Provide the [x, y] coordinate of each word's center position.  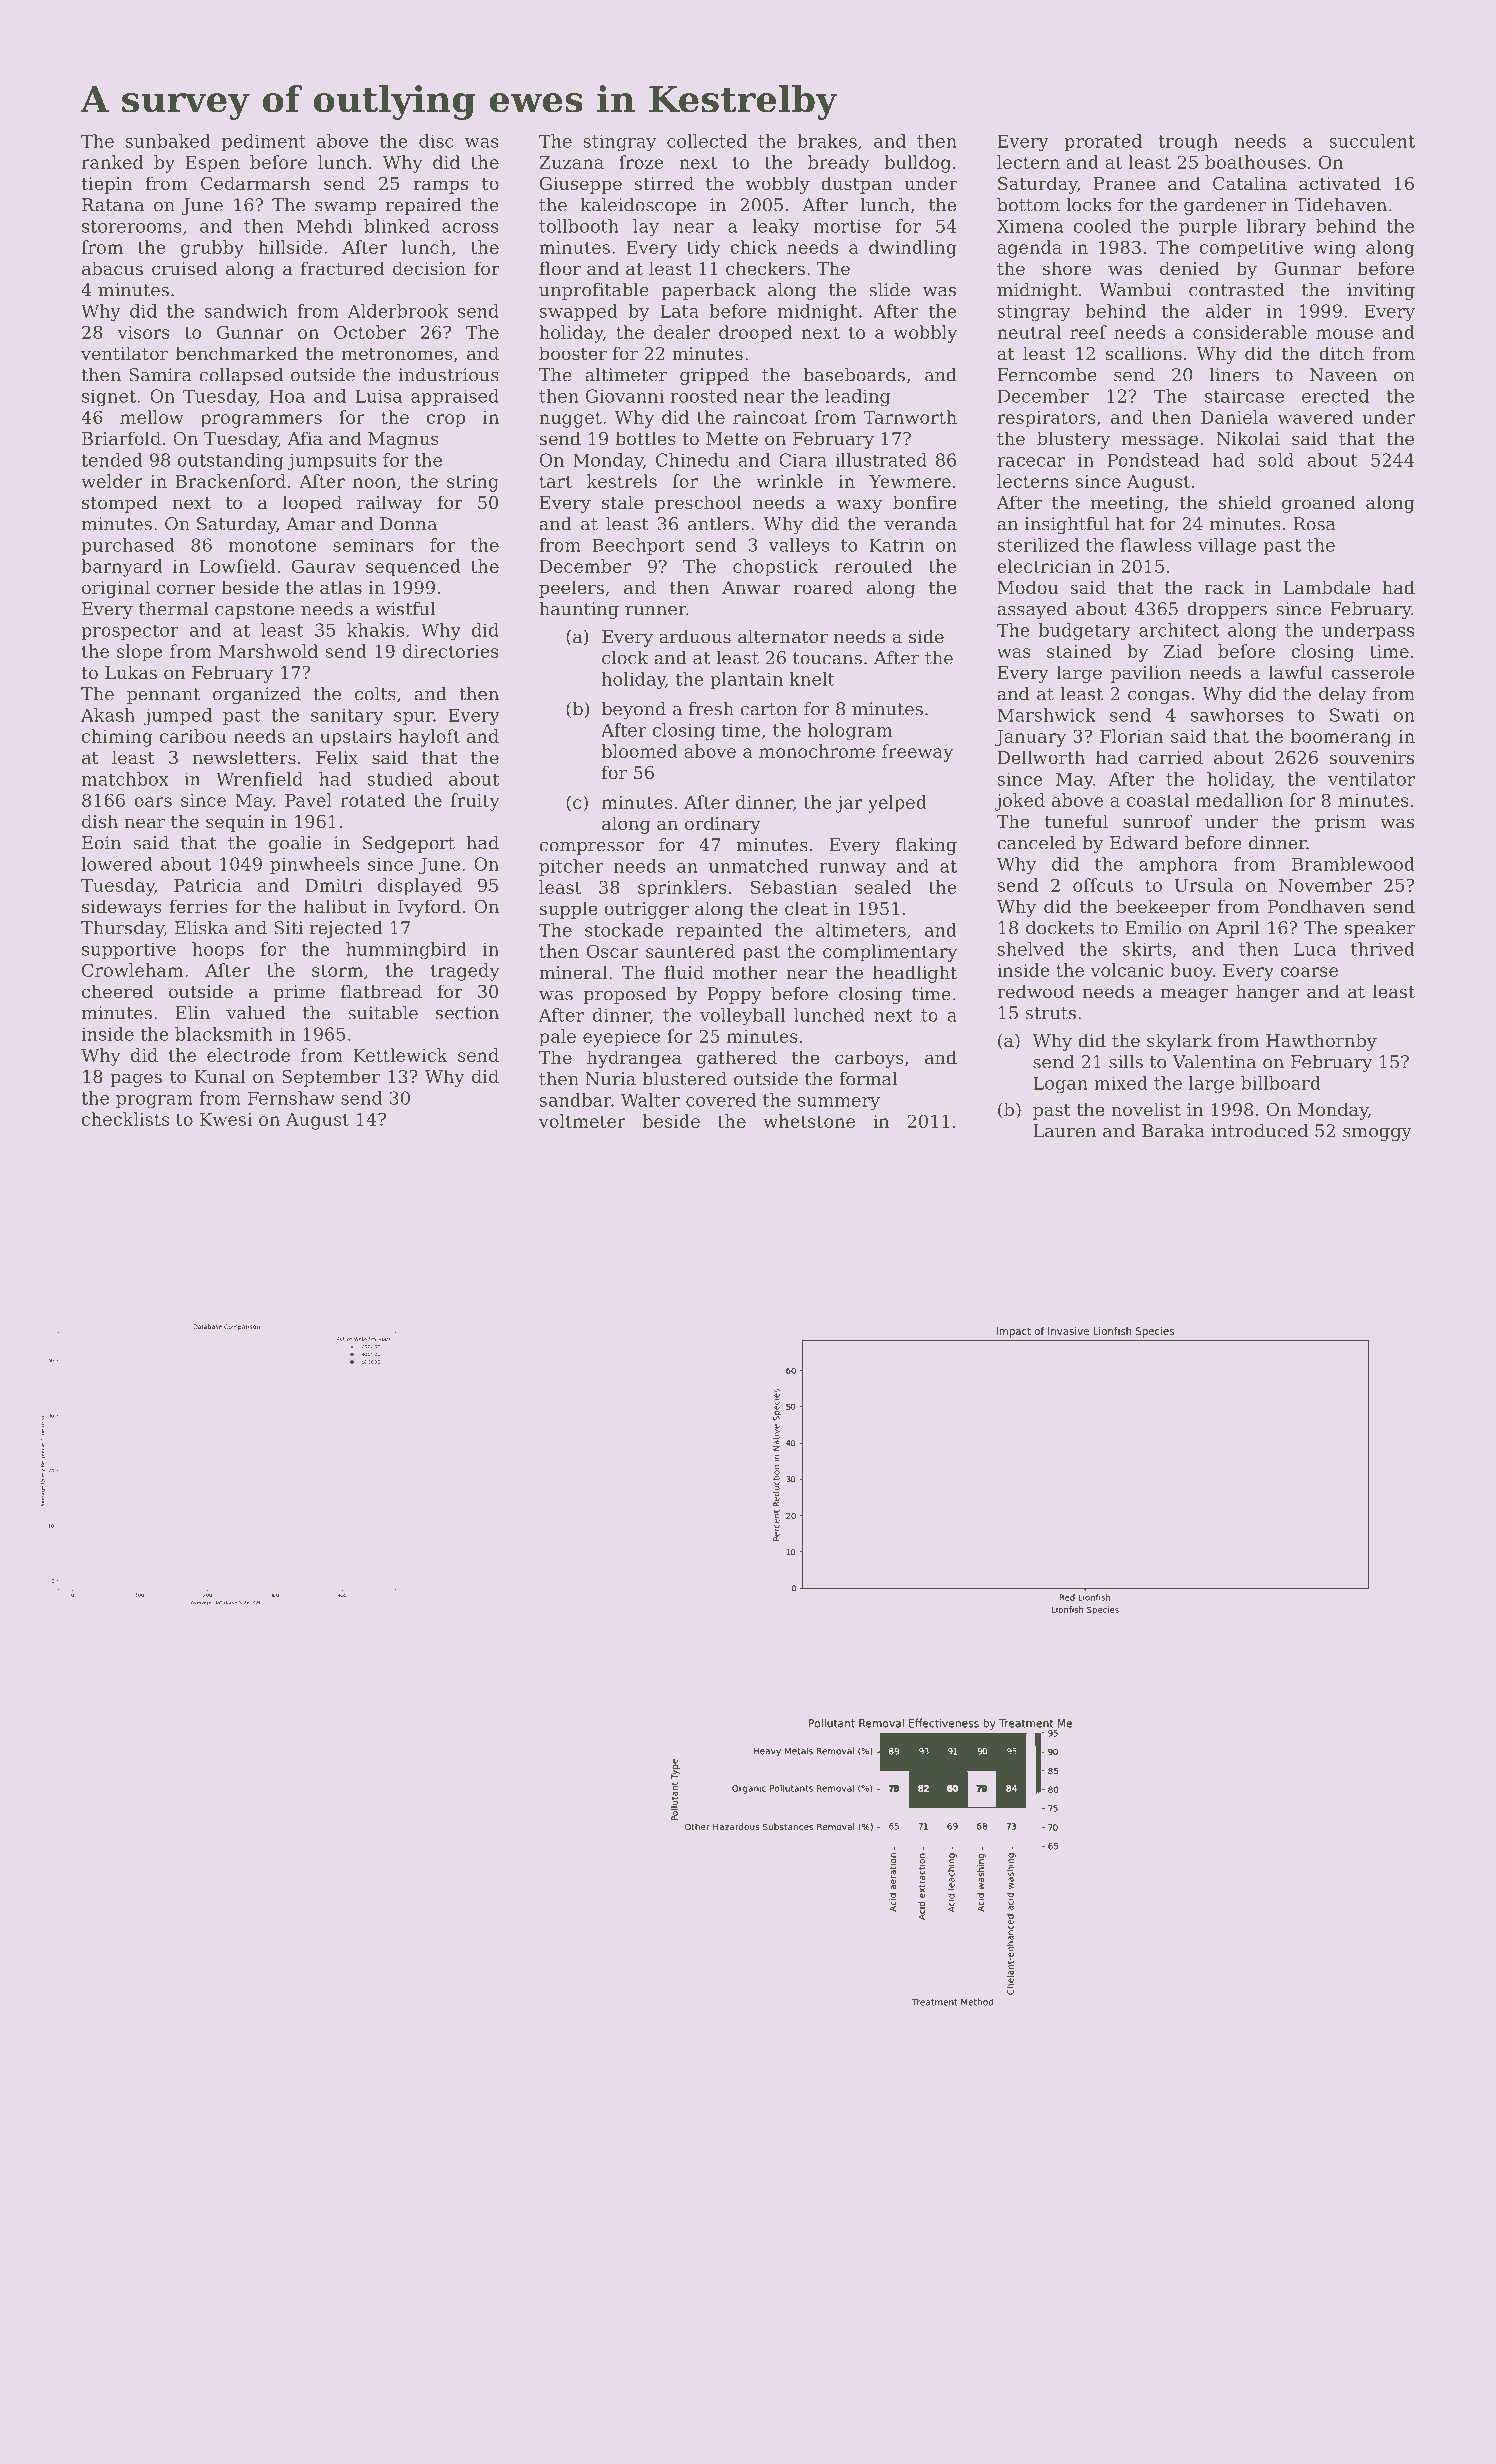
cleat [806, 908]
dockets [1060, 928]
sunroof [1157, 821]
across [470, 228]
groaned [1318, 504]
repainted [719, 931]
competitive [1252, 249]
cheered [117, 991]
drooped [755, 334]
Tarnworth [910, 417]
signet [109, 398]
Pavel [308, 800]
